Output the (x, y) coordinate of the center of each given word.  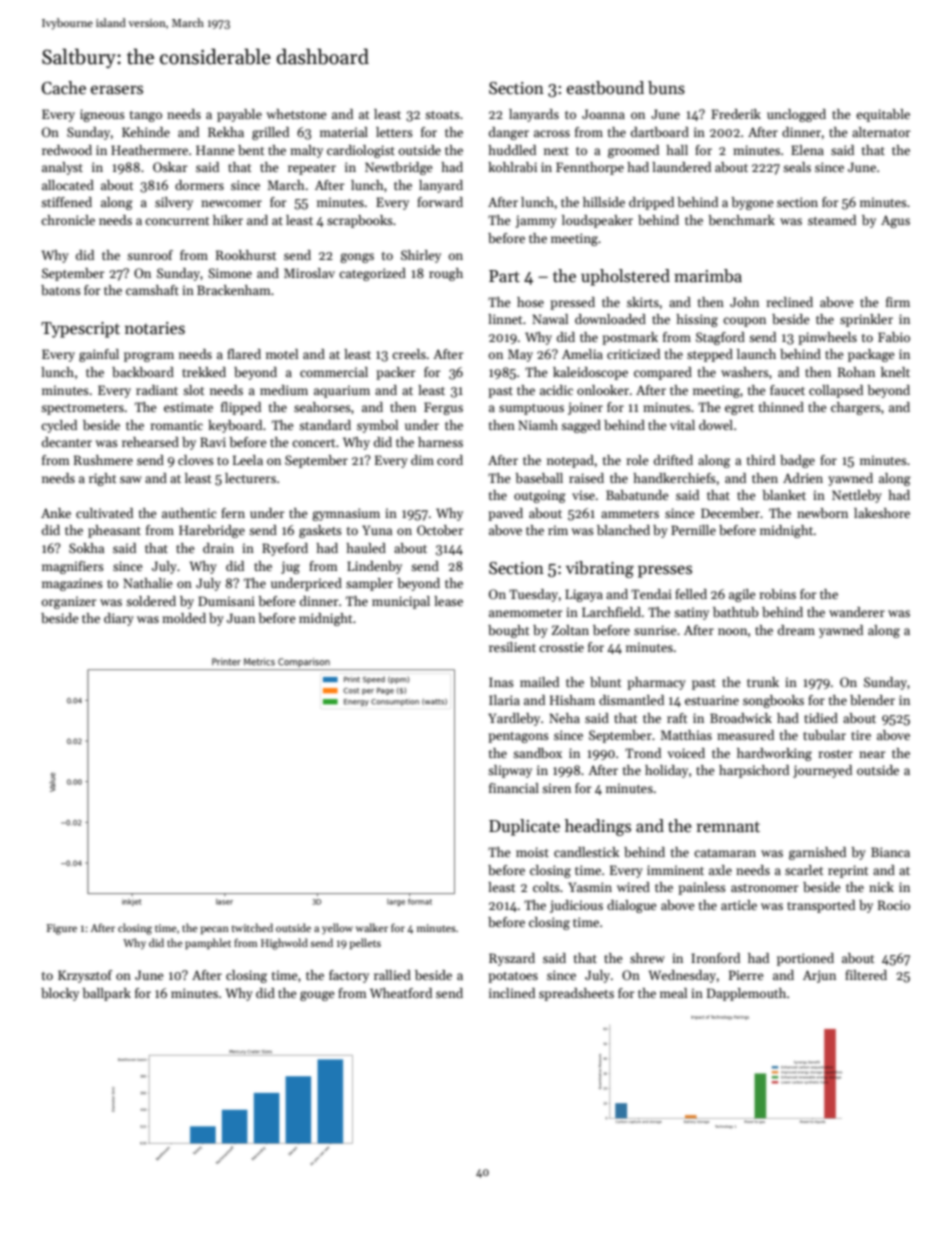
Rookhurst (246, 255)
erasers (117, 90)
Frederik (736, 114)
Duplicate (524, 827)
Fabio (894, 337)
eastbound (605, 88)
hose (530, 302)
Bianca (890, 852)
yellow (337, 928)
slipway (510, 771)
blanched (623, 530)
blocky (60, 994)
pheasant (114, 531)
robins (777, 594)
